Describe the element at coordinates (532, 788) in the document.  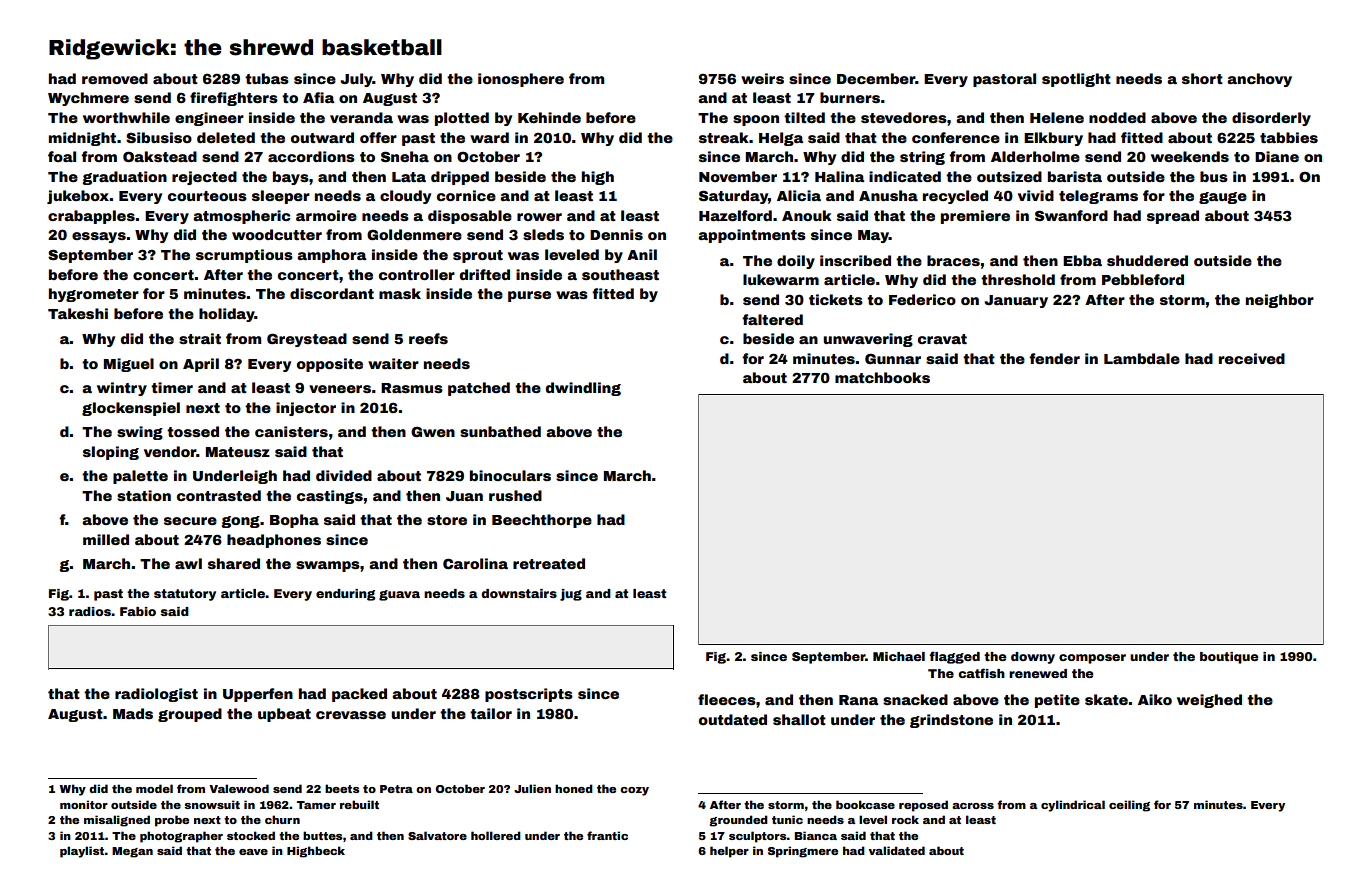
I see `Julien` at that location.
